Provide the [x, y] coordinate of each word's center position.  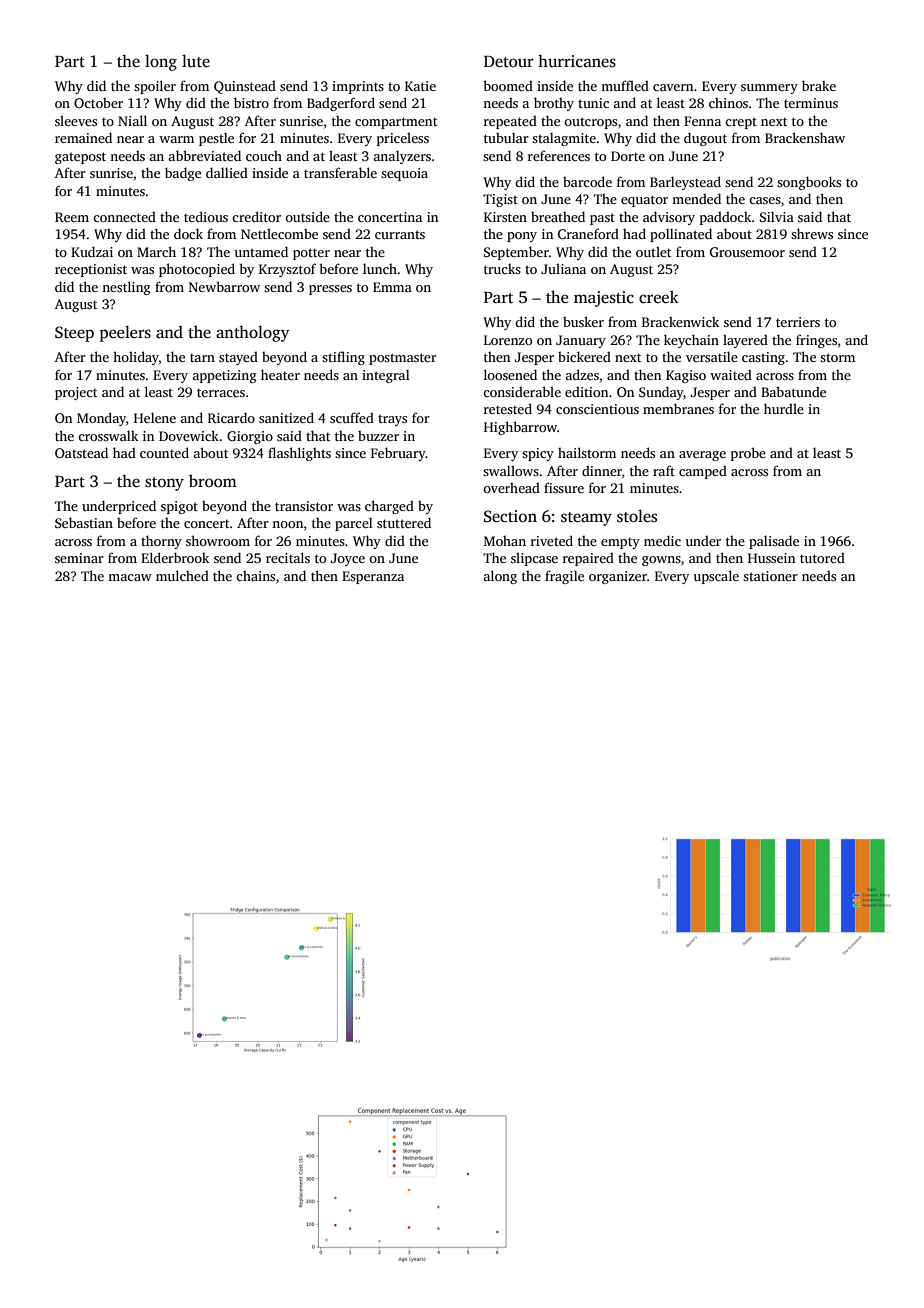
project [76, 393]
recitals [288, 557]
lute [196, 61]
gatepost [80, 158]
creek [659, 297]
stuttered [404, 522]
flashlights [299, 454]
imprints [358, 87]
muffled [625, 85]
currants [400, 234]
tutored [822, 557]
